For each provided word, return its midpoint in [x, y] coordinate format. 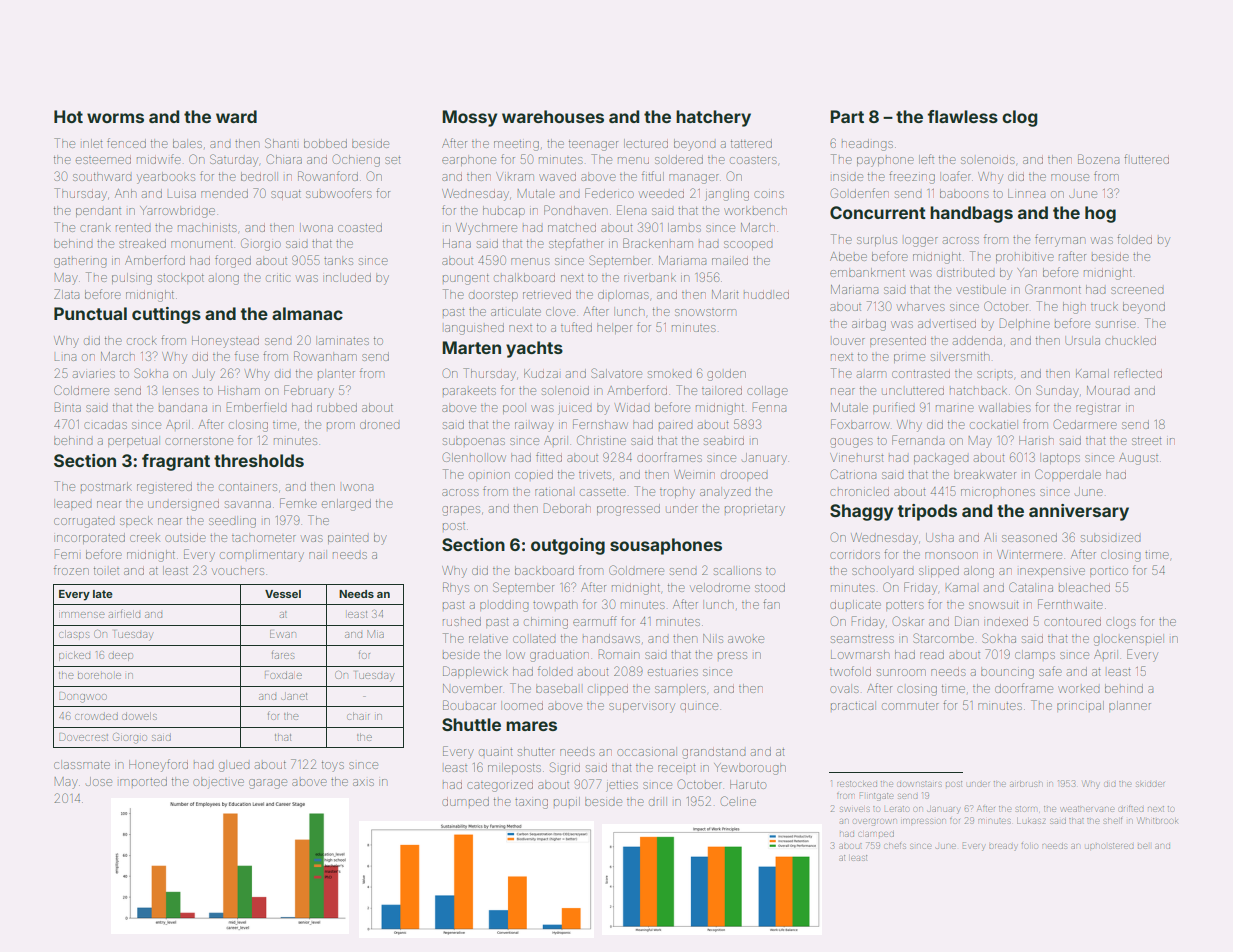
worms [115, 118]
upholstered [1109, 846]
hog [1100, 214]
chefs [895, 846]
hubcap [504, 211]
